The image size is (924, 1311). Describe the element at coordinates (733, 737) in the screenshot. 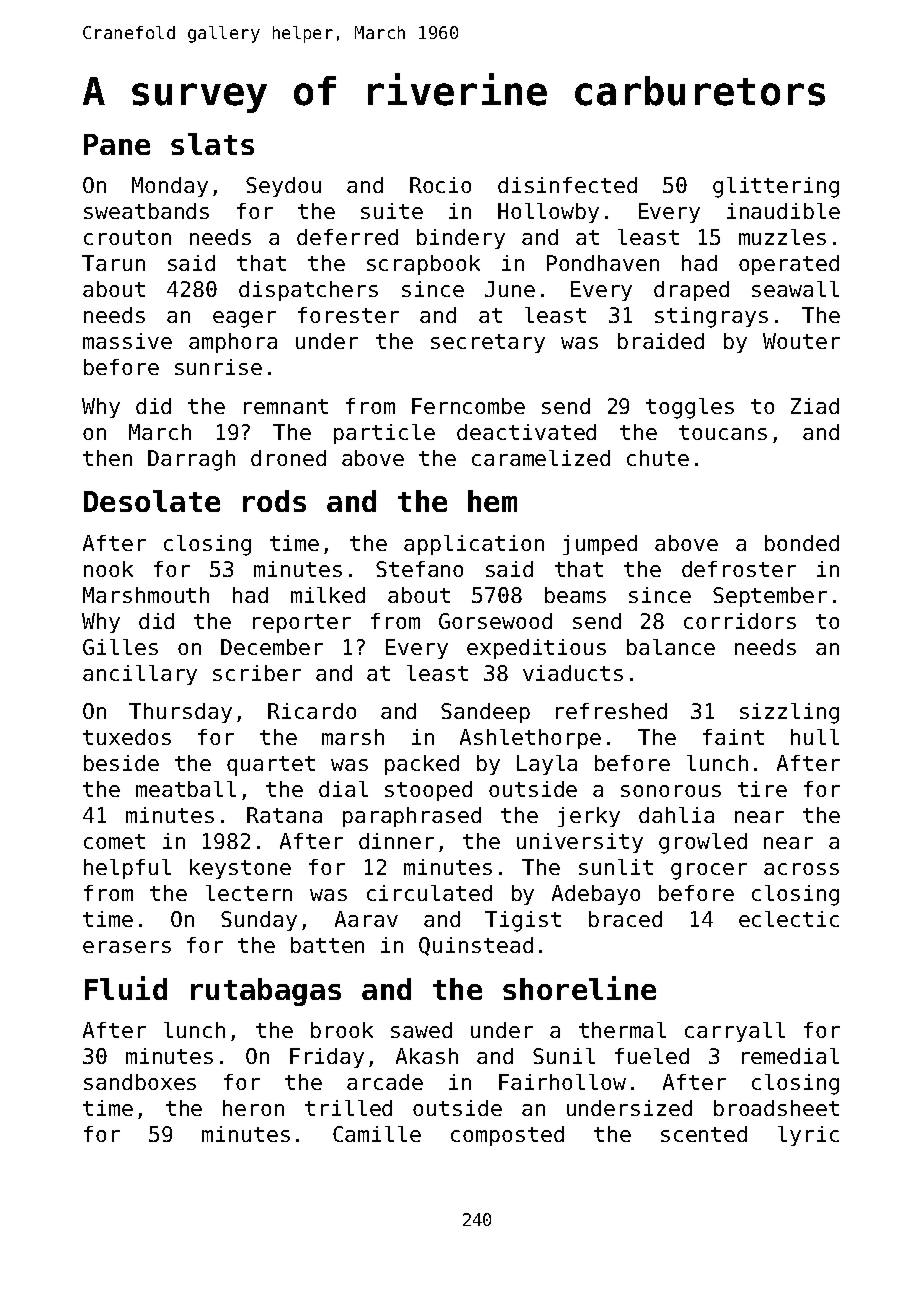

I see `faint` at that location.
